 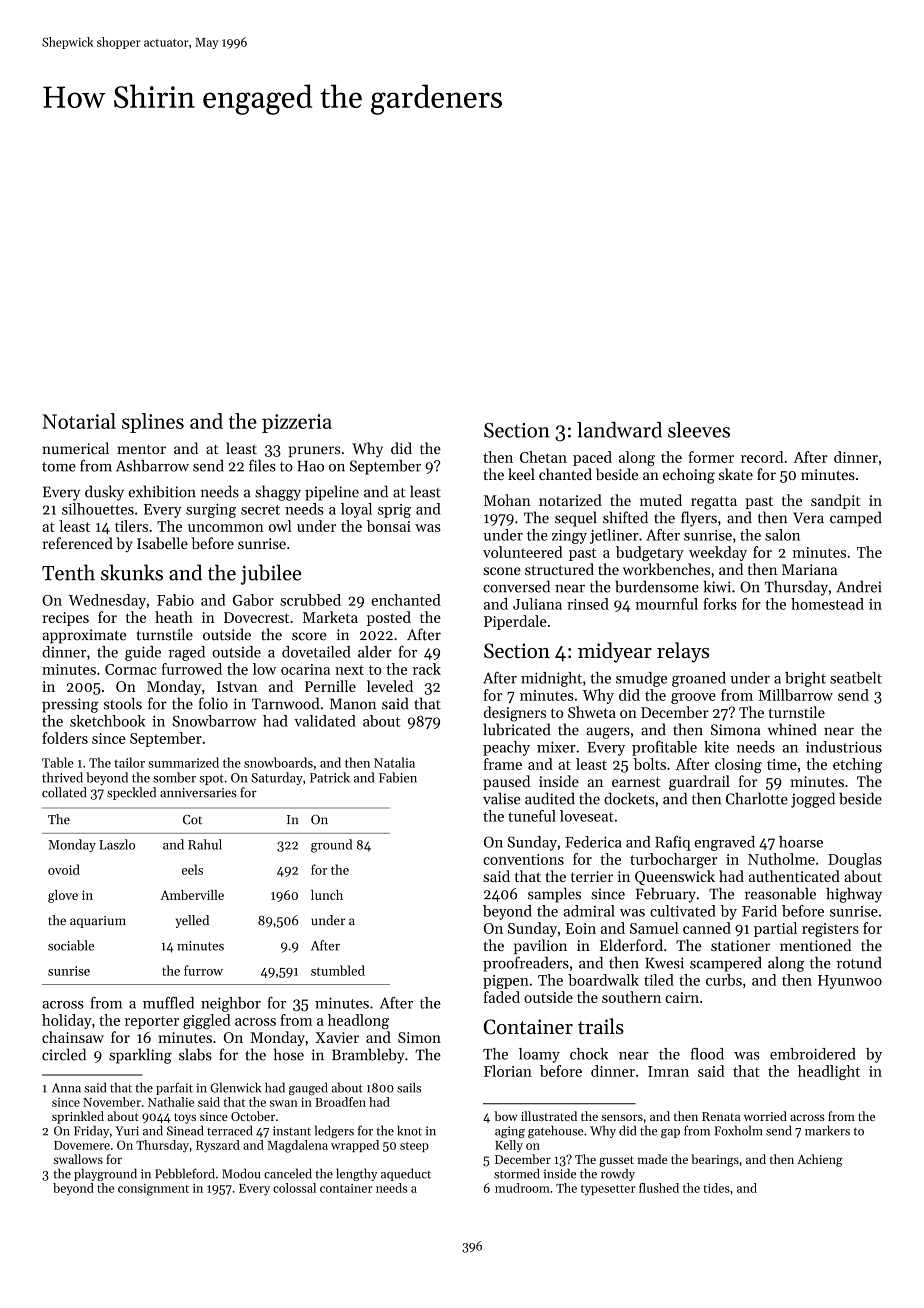 What do you see at coordinates (707, 1054) in the image?
I see `flood` at bounding box center [707, 1054].
